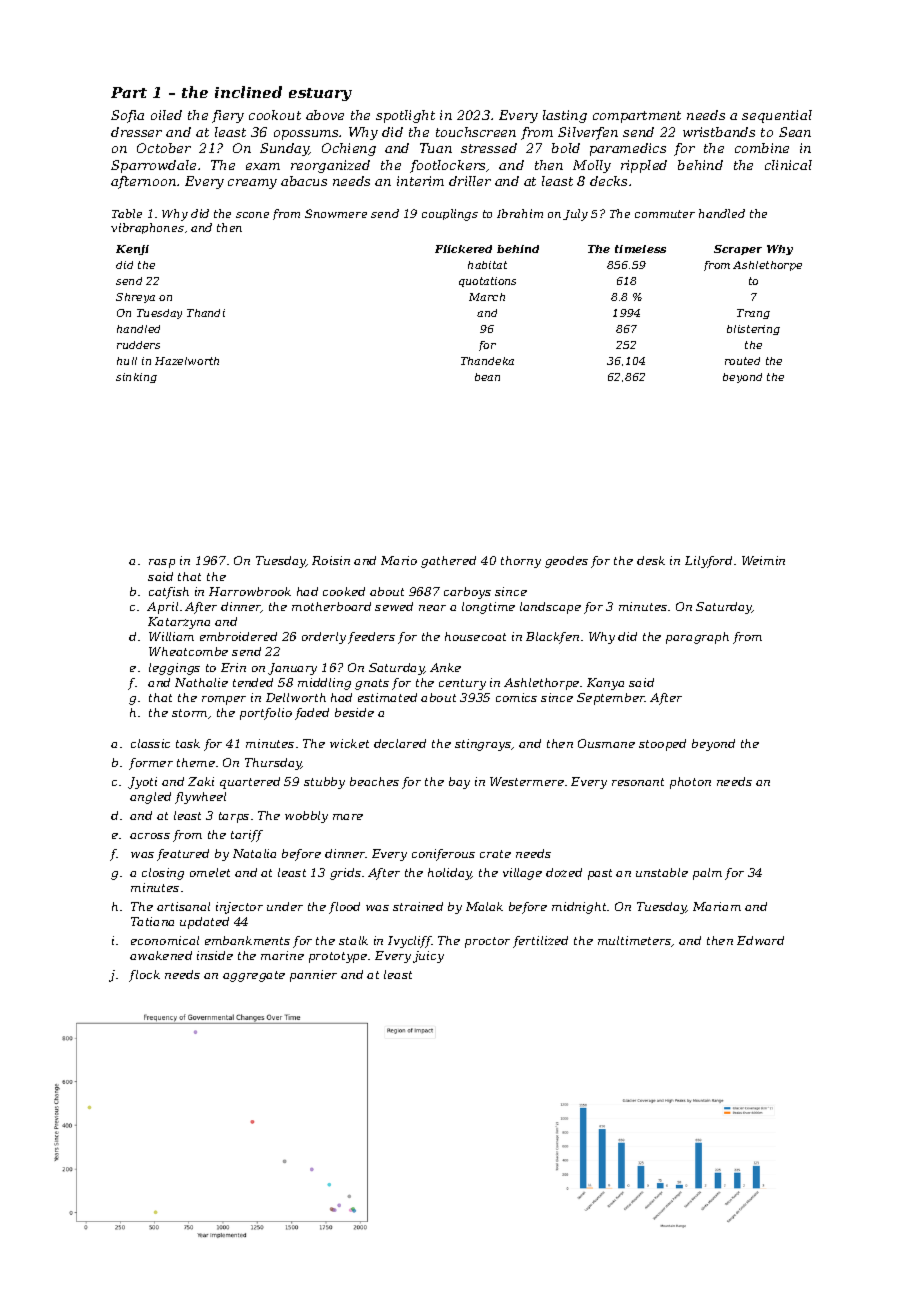 This image has width=924, height=1308. What do you see at coordinates (428, 957) in the image?
I see `juicy` at bounding box center [428, 957].
